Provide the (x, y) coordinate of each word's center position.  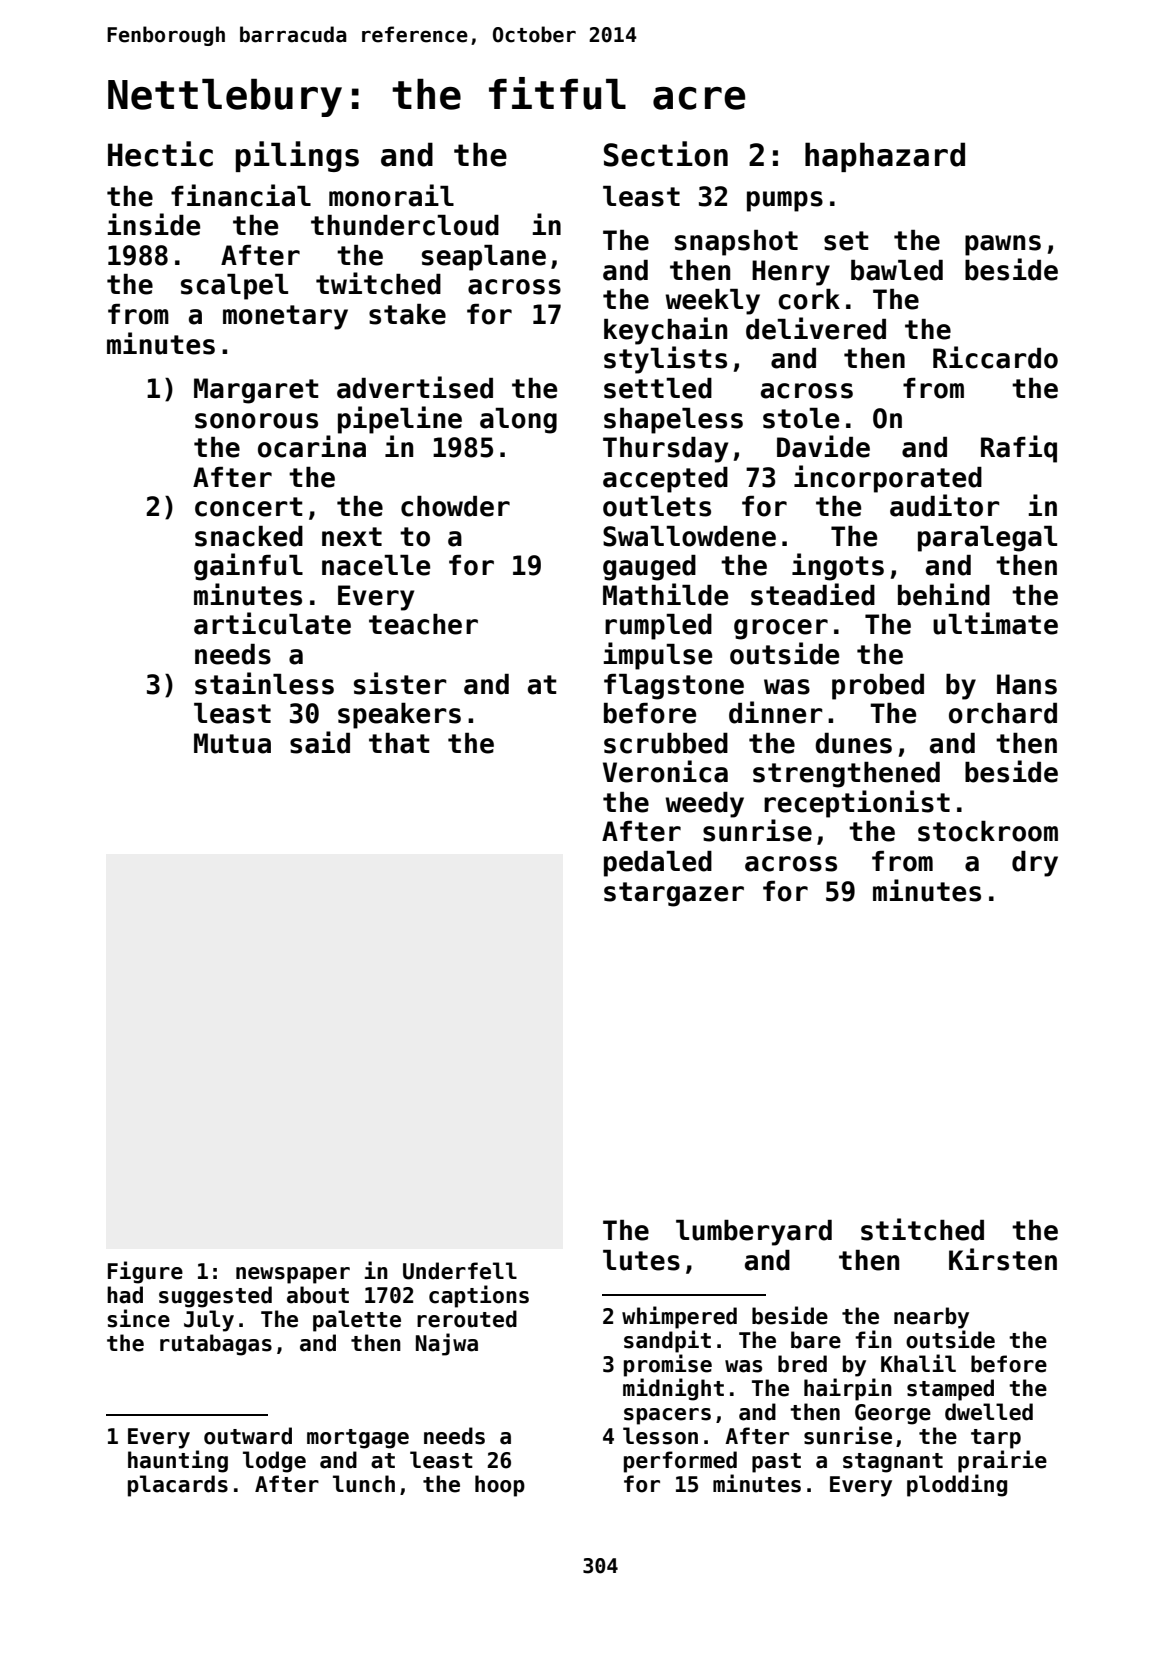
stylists (665, 360)
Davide (823, 446)
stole (801, 418)
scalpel (234, 287)
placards (178, 1486)
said (320, 742)
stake (407, 314)
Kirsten (1003, 1259)
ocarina (312, 446)
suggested (215, 1297)
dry (1035, 864)
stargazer (674, 894)
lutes (641, 1260)
